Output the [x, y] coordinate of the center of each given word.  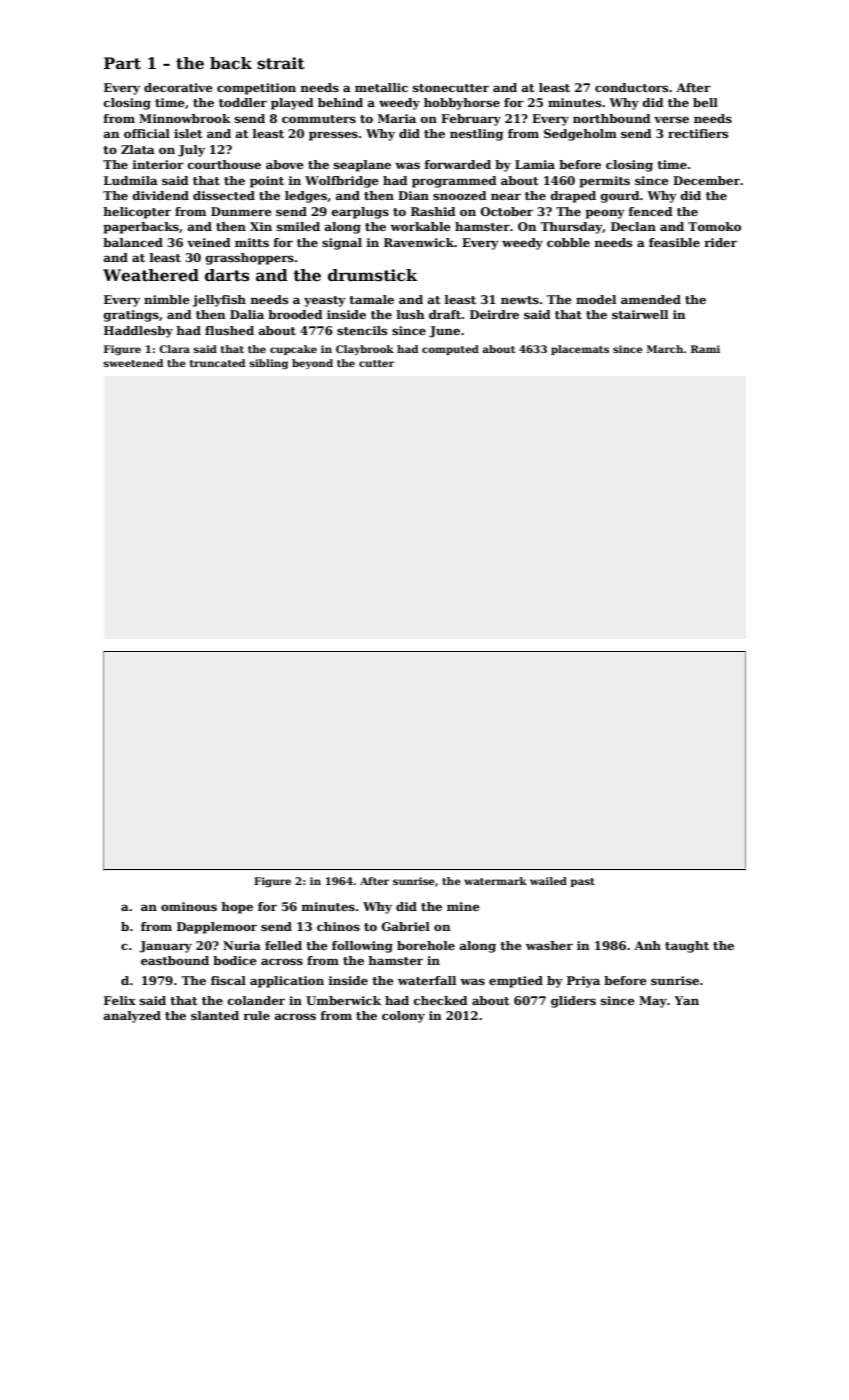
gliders [573, 1002]
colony [403, 1017]
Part [122, 63]
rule [256, 1015]
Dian [413, 195]
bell [705, 102]
